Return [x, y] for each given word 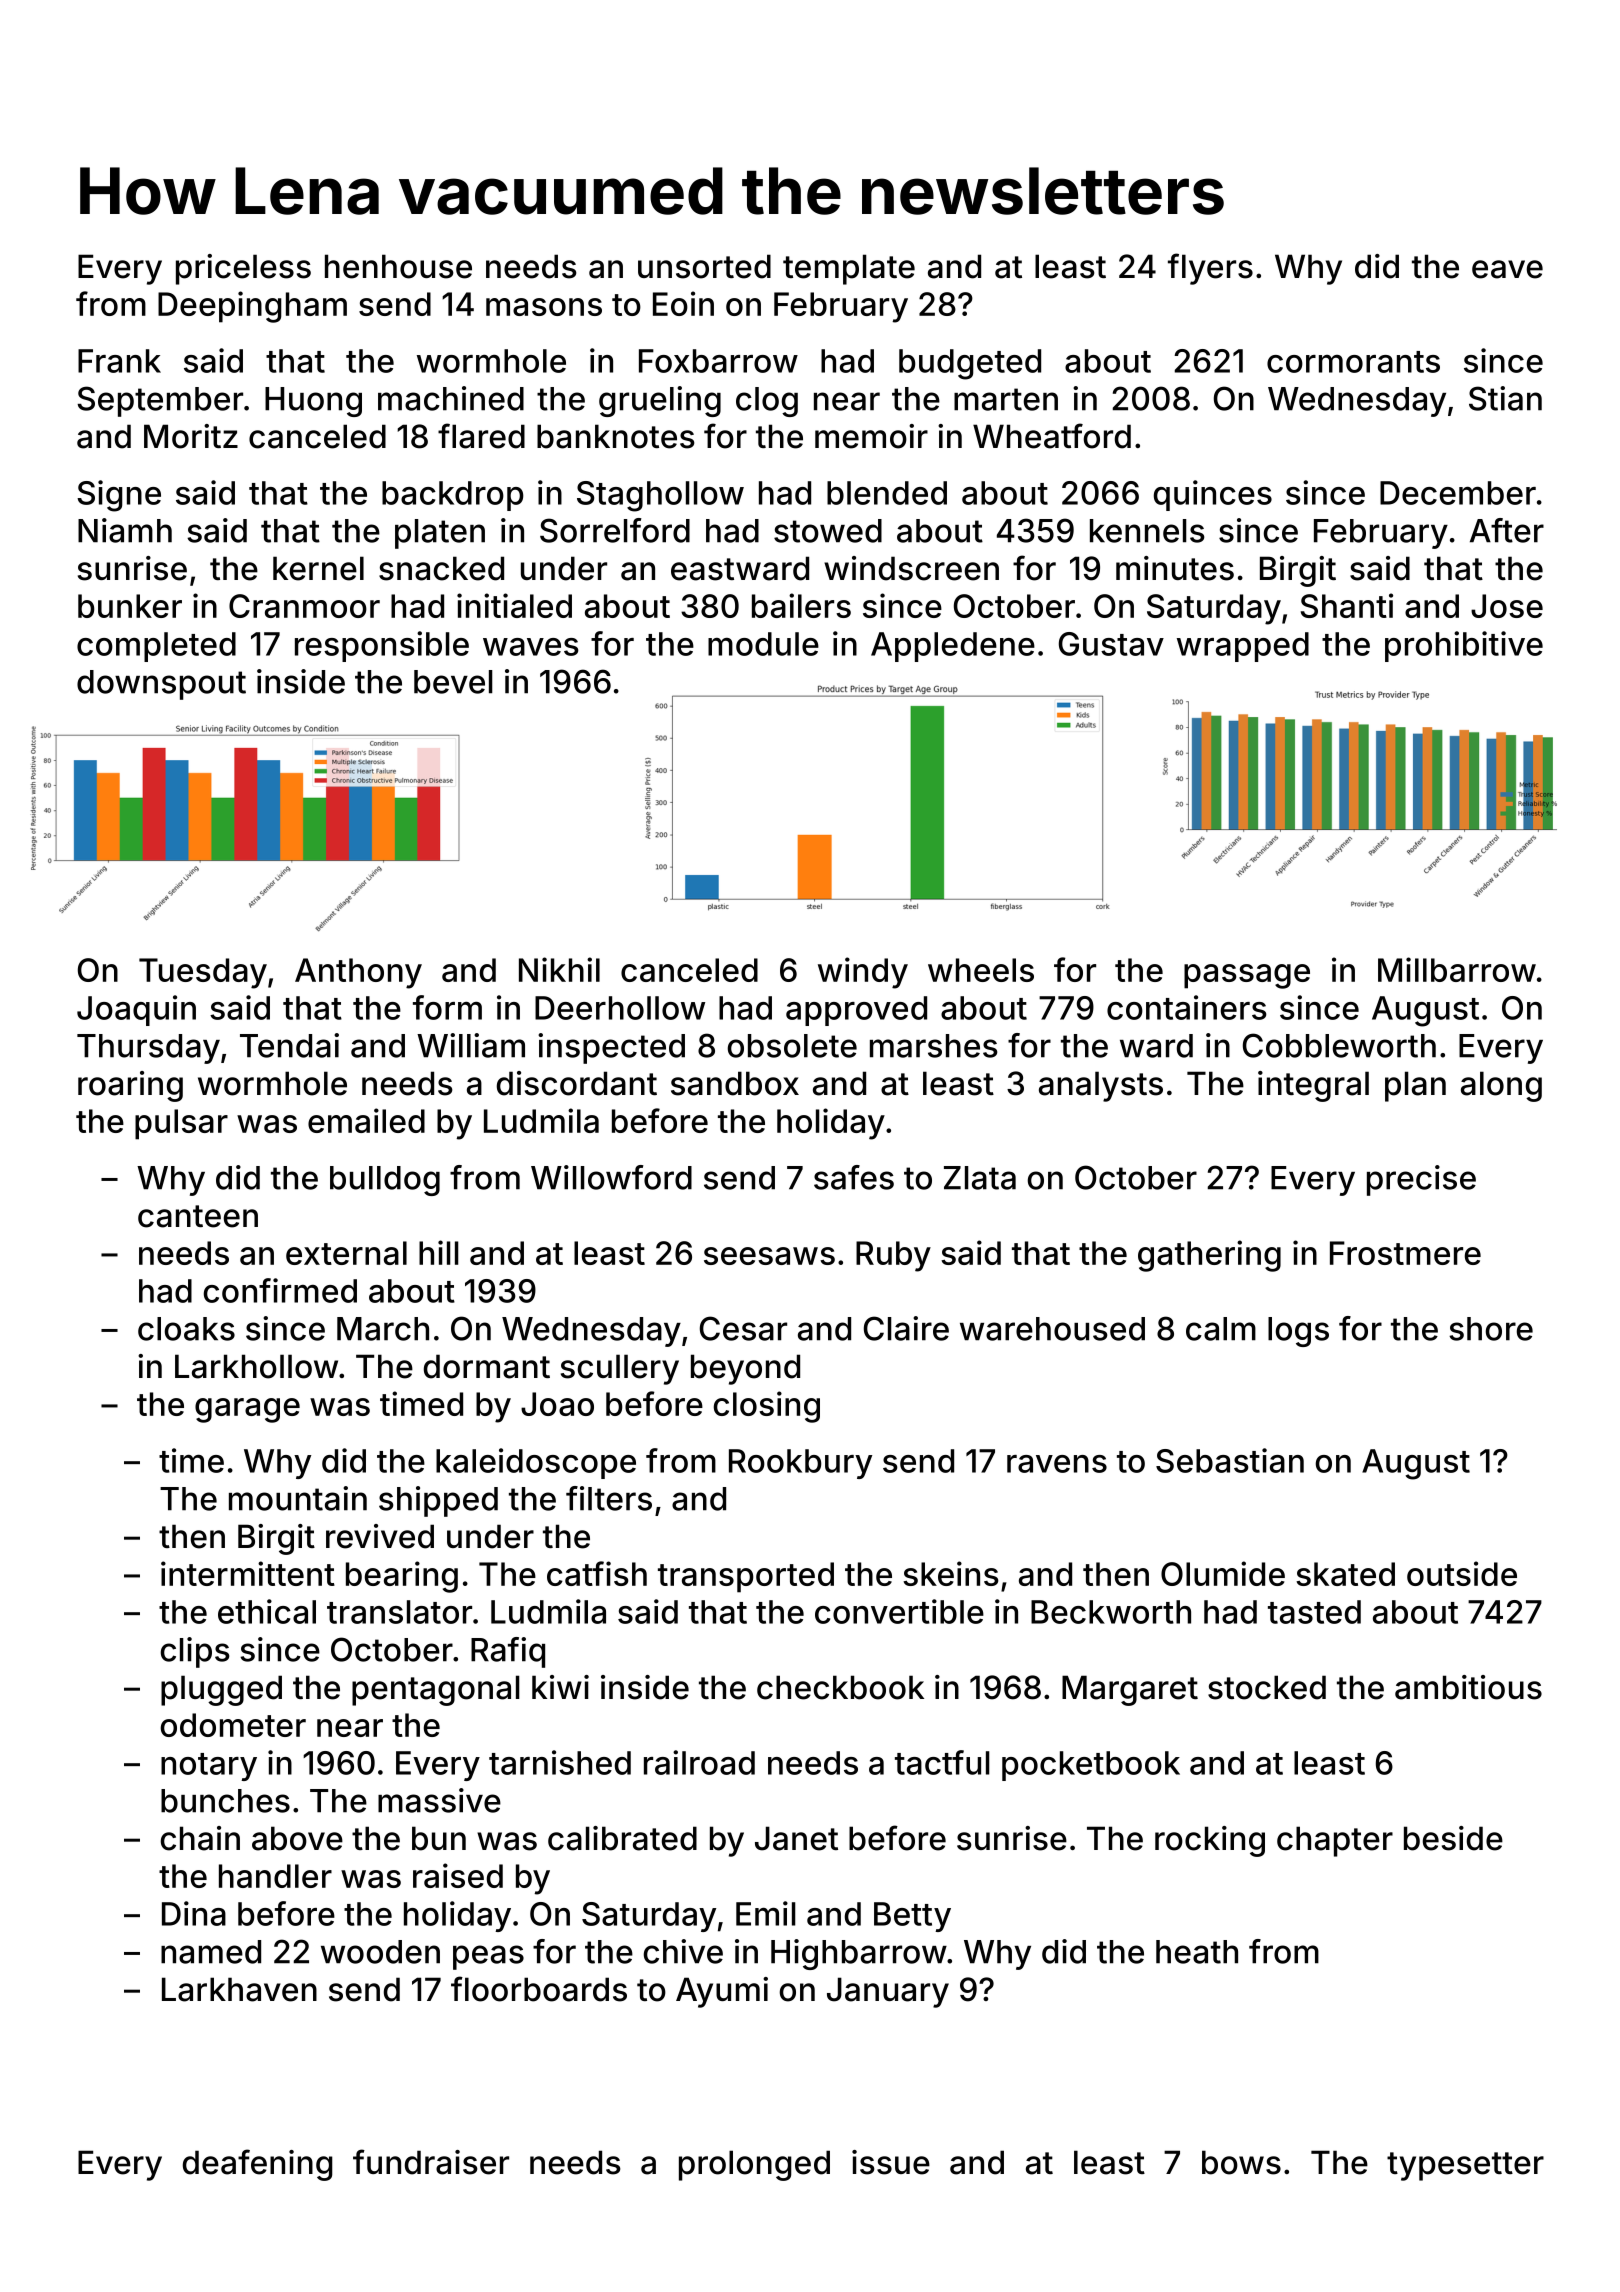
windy [863, 973]
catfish [597, 1573]
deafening [258, 2165]
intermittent [248, 1573]
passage [1247, 976]
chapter [1335, 1841]
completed [156, 647]
